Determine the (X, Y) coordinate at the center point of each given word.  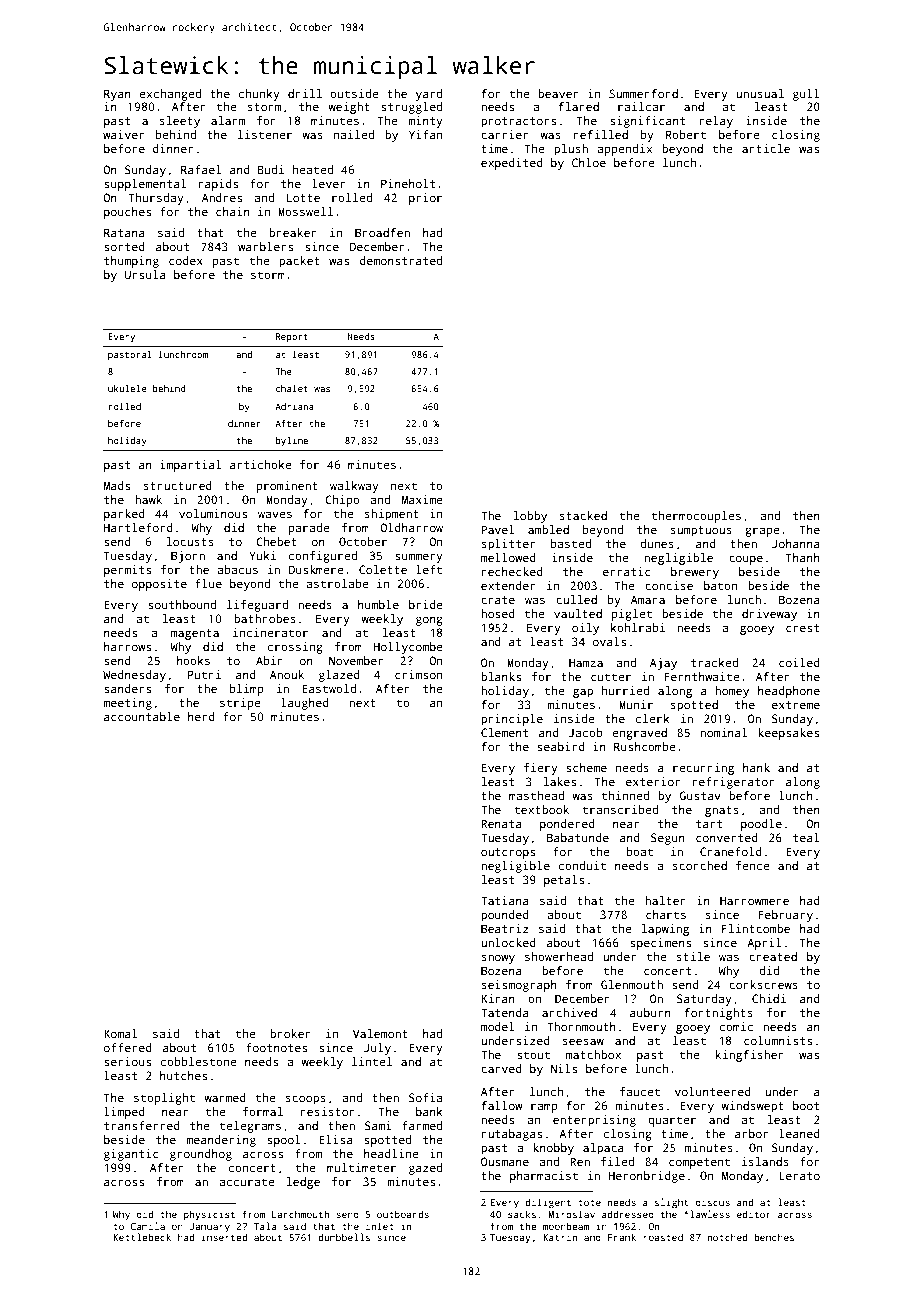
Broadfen (382, 232)
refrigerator (733, 783)
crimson (418, 674)
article (766, 148)
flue (208, 583)
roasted (663, 1237)
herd (201, 716)
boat (640, 851)
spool (284, 1141)
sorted (124, 246)
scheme (586, 767)
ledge (303, 1183)
